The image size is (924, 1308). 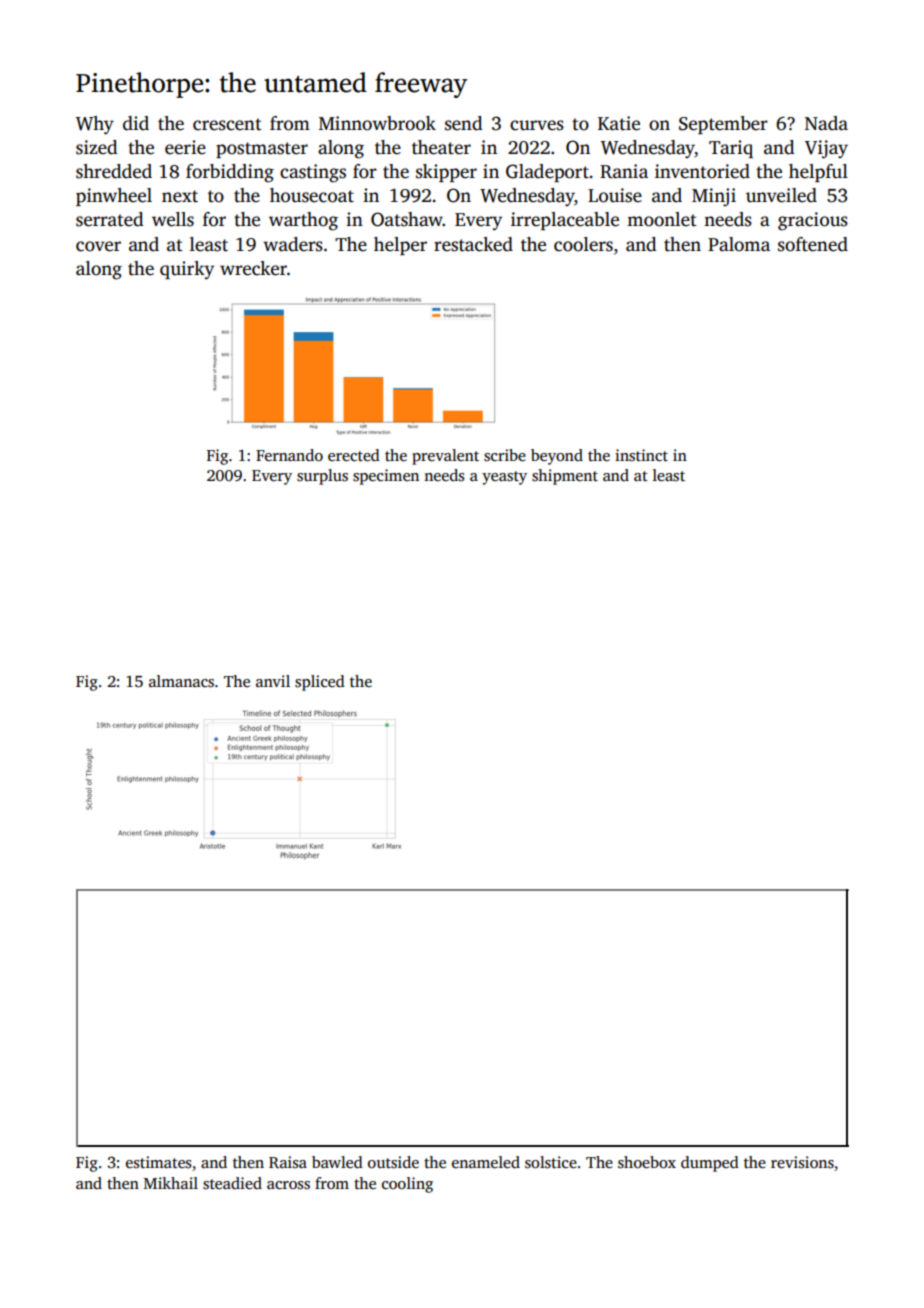 I want to click on instinct, so click(x=641, y=455).
